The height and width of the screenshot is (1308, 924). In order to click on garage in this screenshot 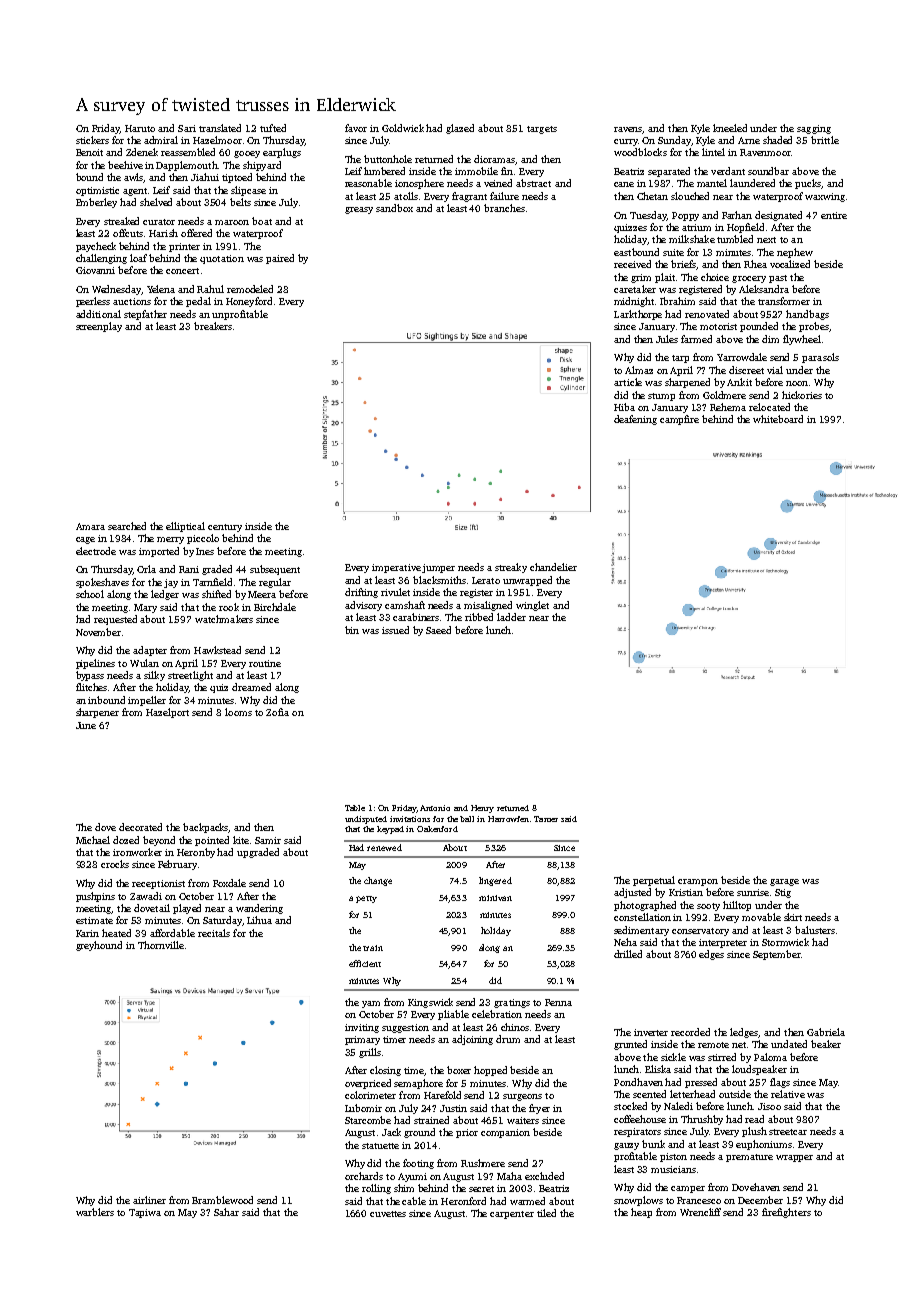, I will do `click(784, 882)`.
